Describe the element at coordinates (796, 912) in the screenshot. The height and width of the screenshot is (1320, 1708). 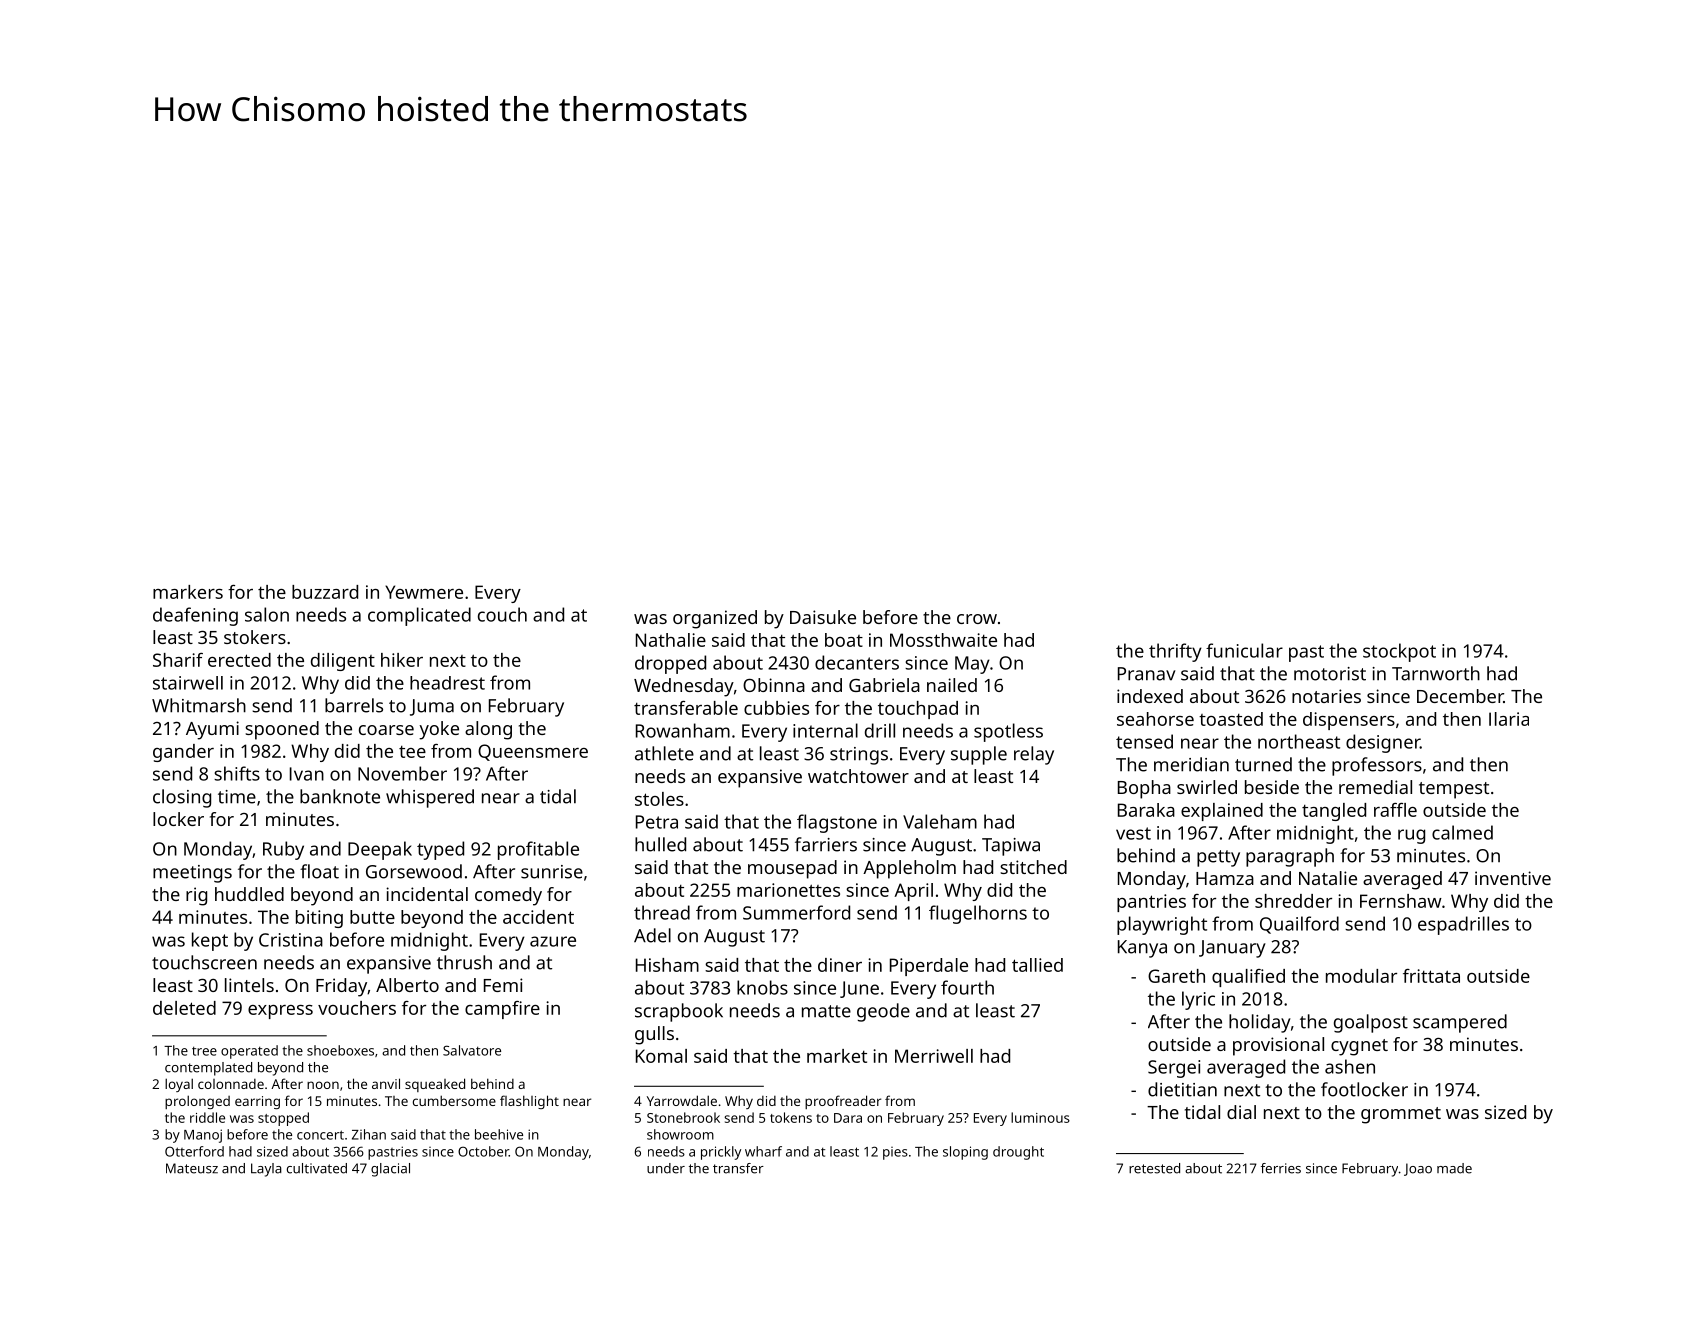
I see `Summerford` at that location.
